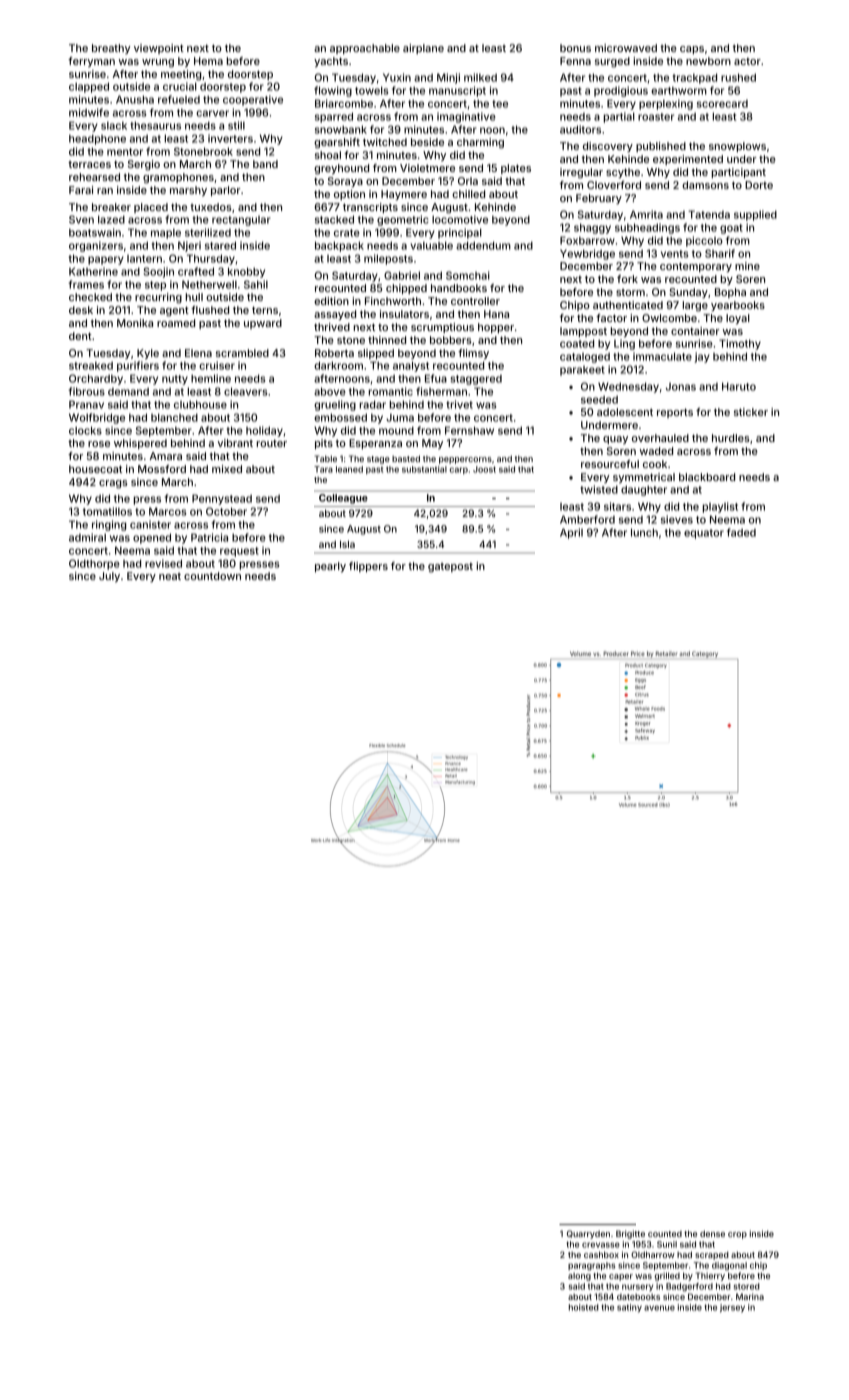 This screenshot has height=1400, width=849. I want to click on countdown, so click(212, 576).
